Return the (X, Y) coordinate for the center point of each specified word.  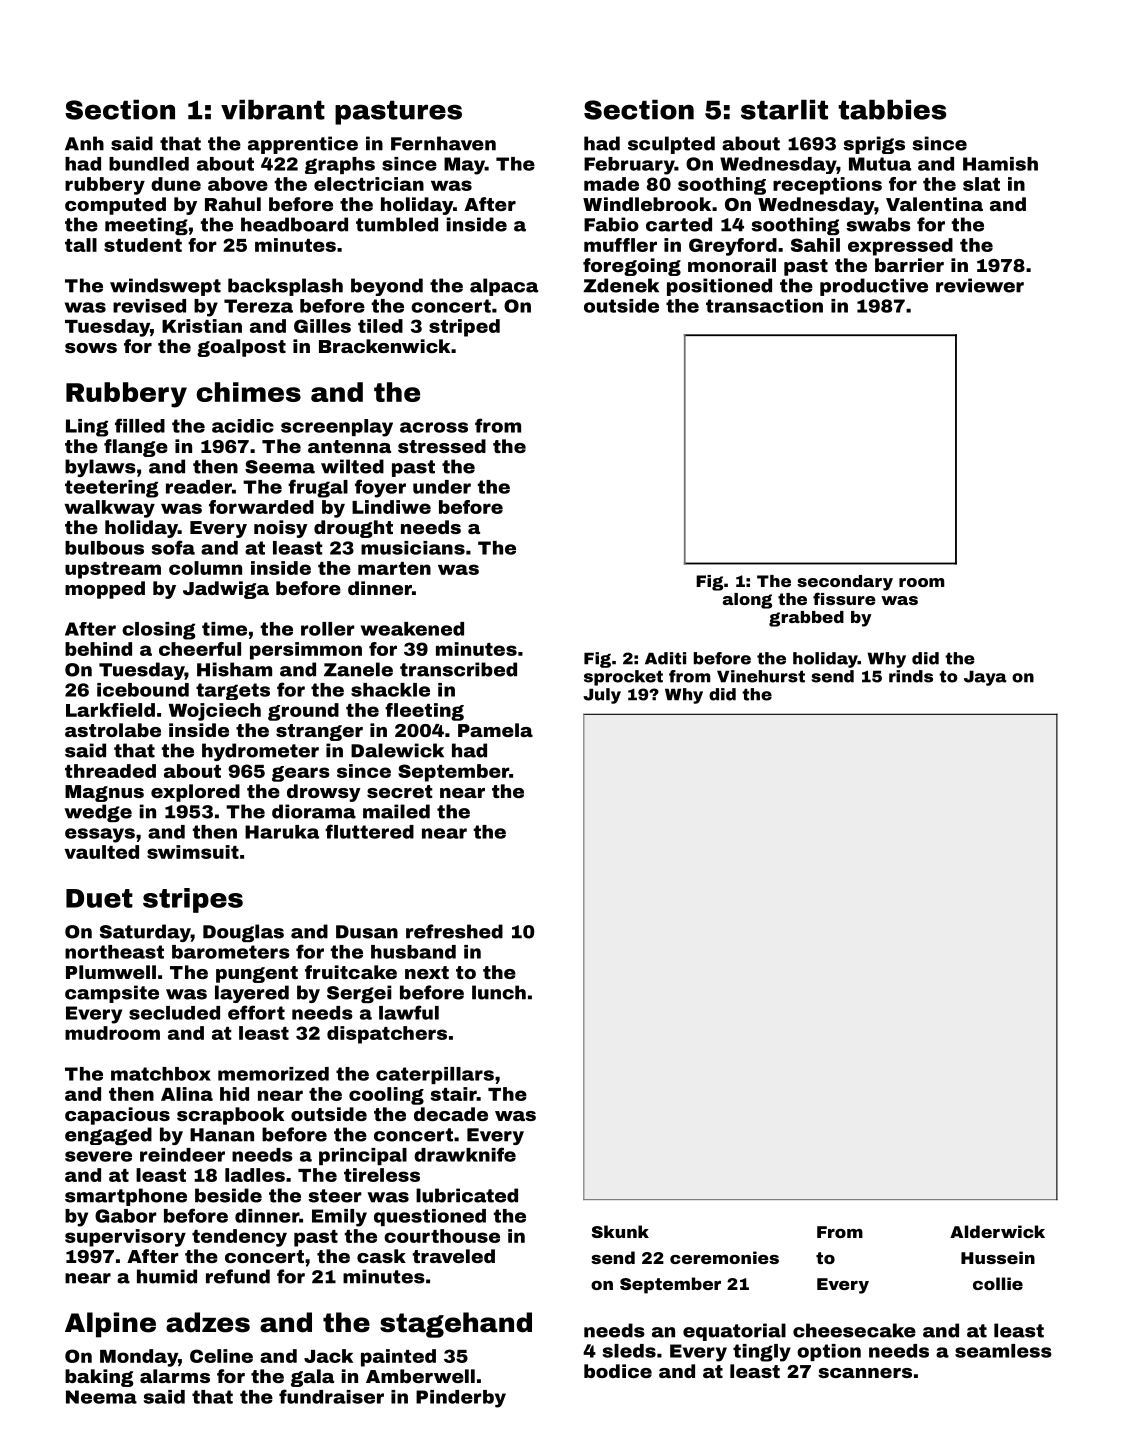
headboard (294, 224)
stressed (442, 446)
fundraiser (331, 1396)
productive (874, 287)
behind (98, 649)
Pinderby (461, 1399)
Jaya (985, 678)
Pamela (495, 730)
